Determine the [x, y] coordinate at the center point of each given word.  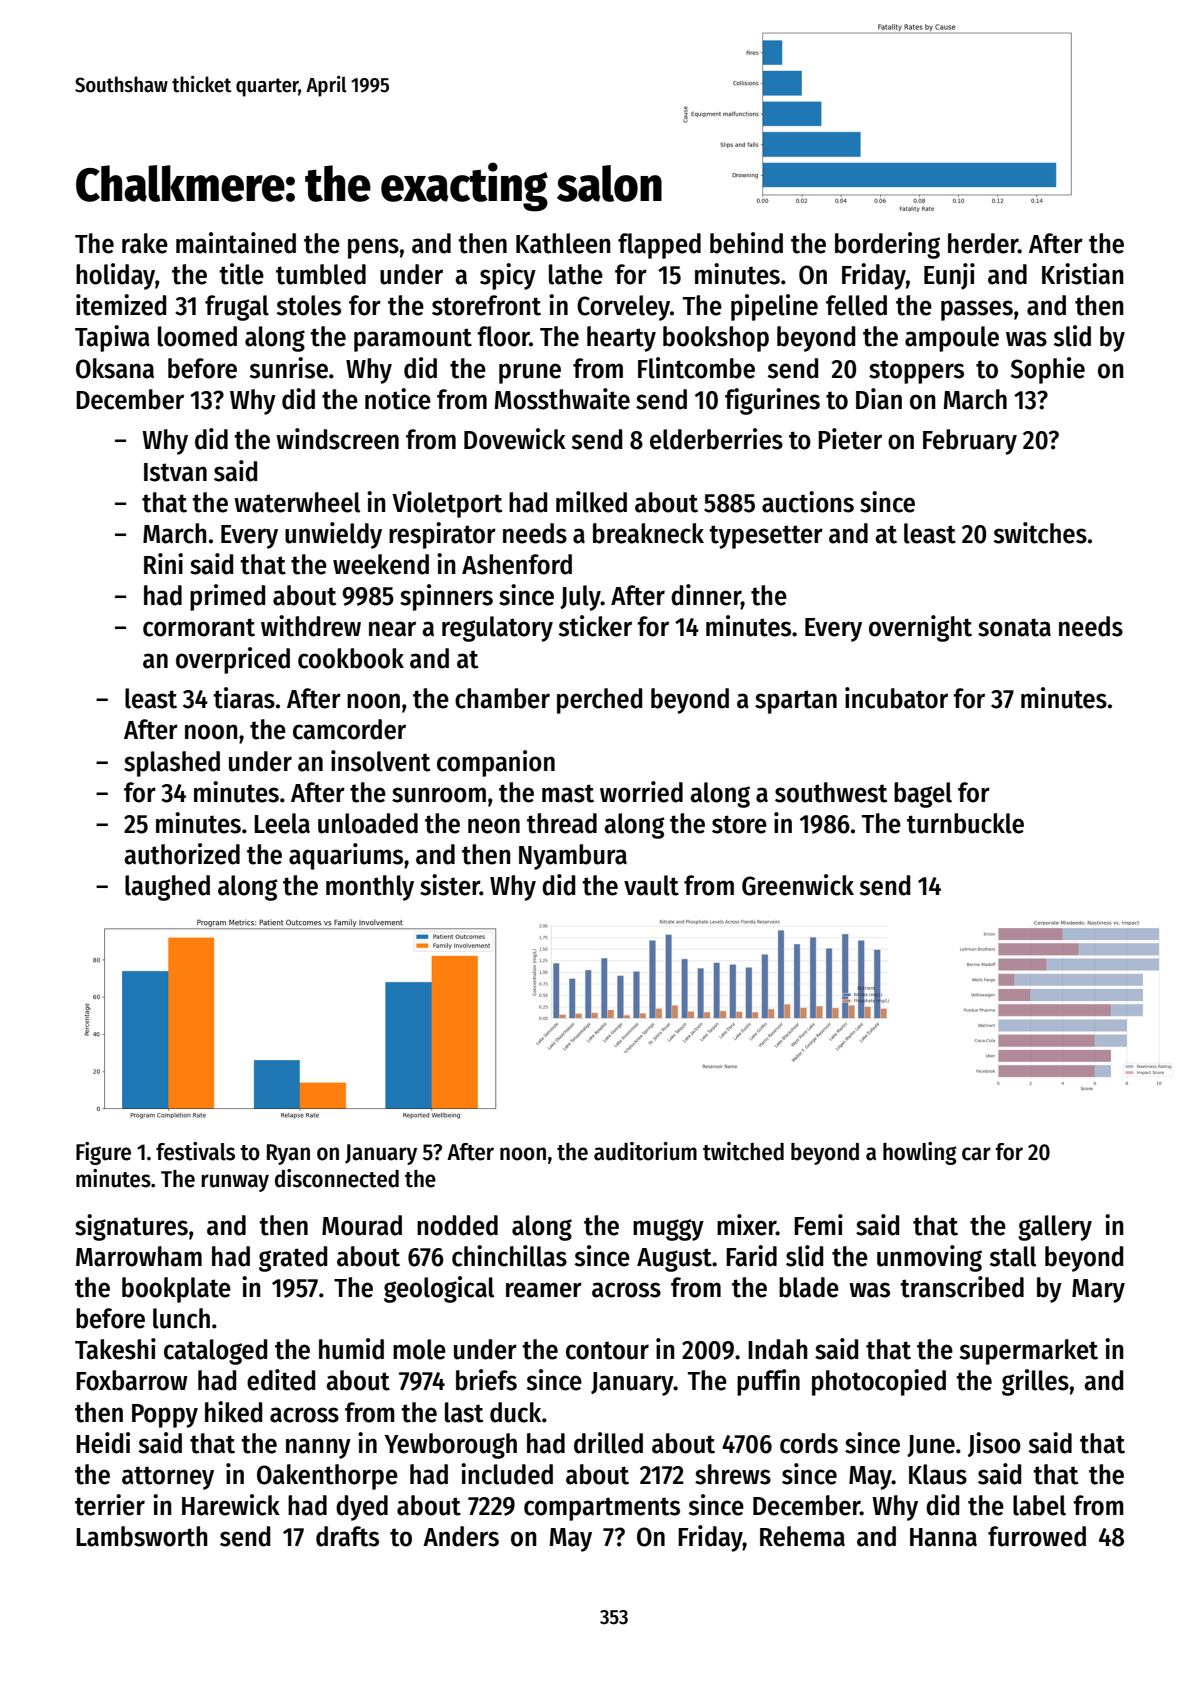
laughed [167, 888]
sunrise [289, 368]
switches [1040, 533]
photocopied [879, 1382]
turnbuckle [965, 823]
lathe [576, 274]
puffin [768, 1382]
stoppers [916, 372]
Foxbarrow [132, 1380]
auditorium [645, 1151]
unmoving [929, 1258]
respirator [442, 535]
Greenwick [798, 885]
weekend [381, 564]
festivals [195, 1151]
